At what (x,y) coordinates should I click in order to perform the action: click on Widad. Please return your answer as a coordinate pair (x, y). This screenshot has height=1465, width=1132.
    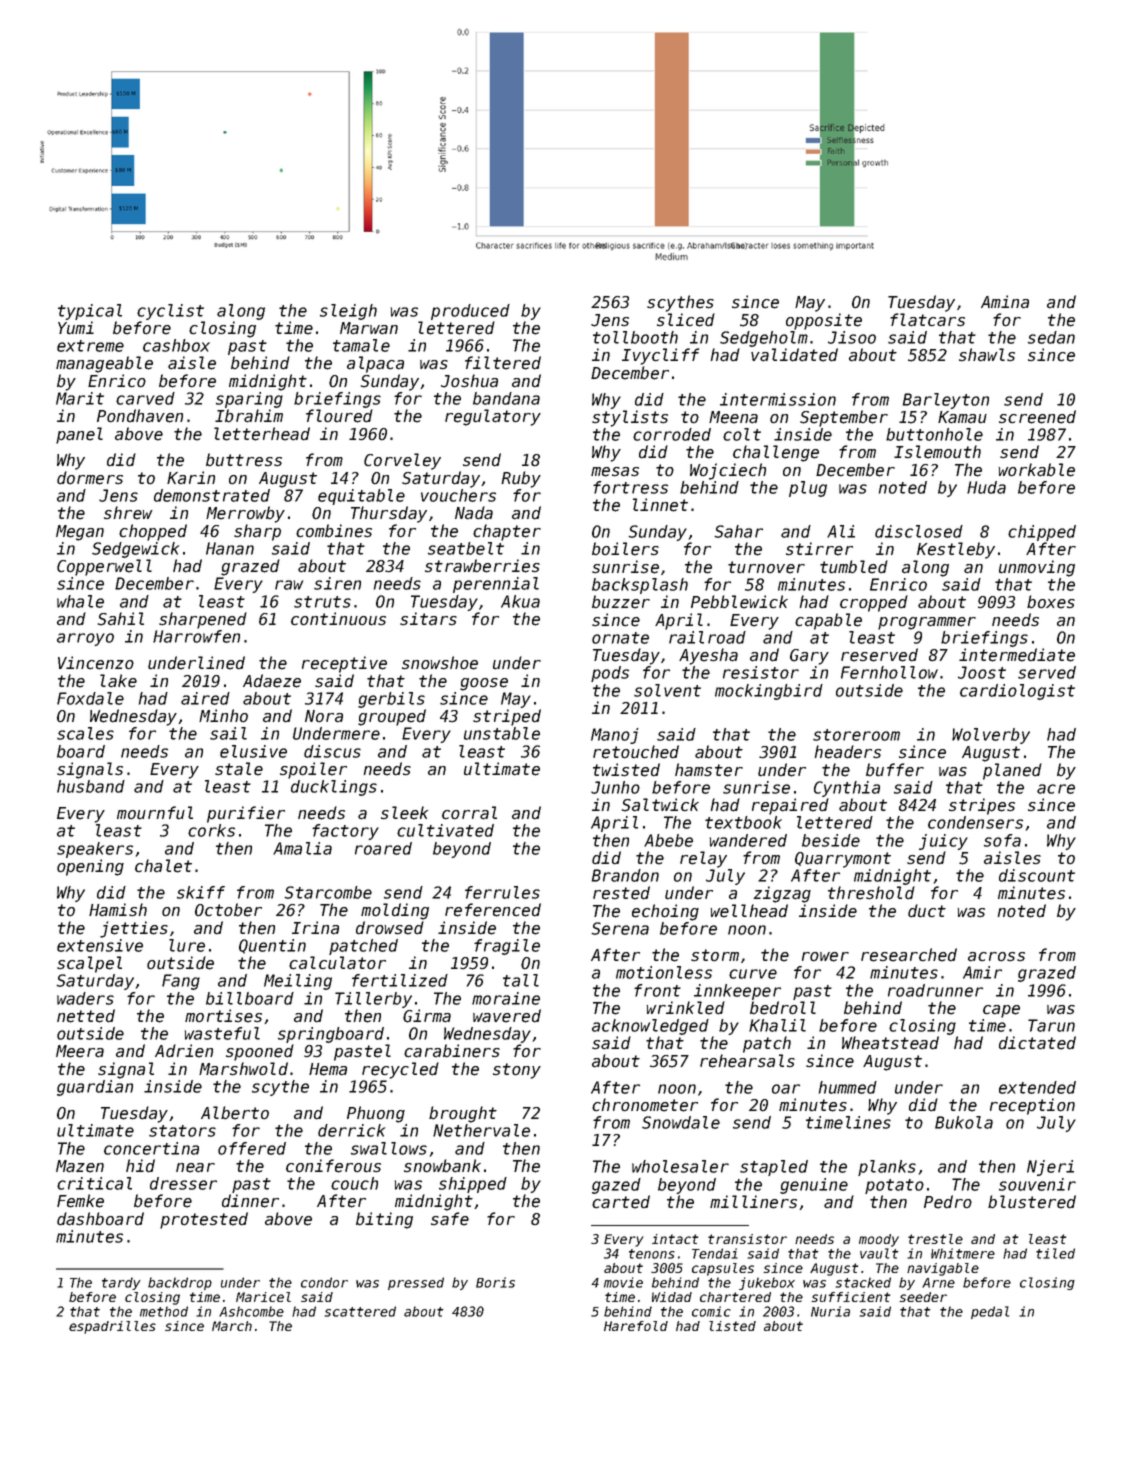
    Looking at the image, I should click on (672, 1297).
